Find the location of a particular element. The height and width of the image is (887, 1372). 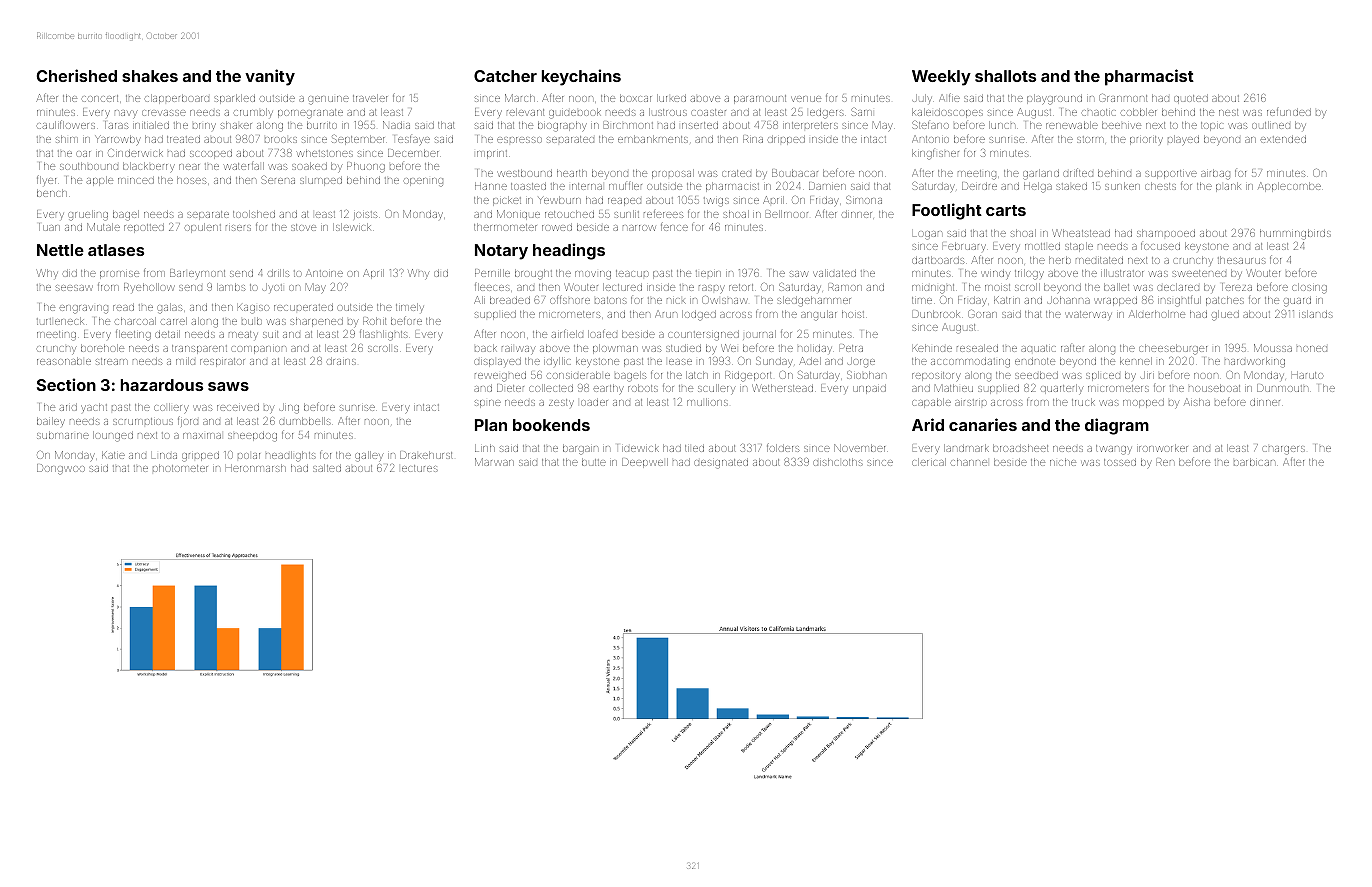

designated is located at coordinates (721, 463).
